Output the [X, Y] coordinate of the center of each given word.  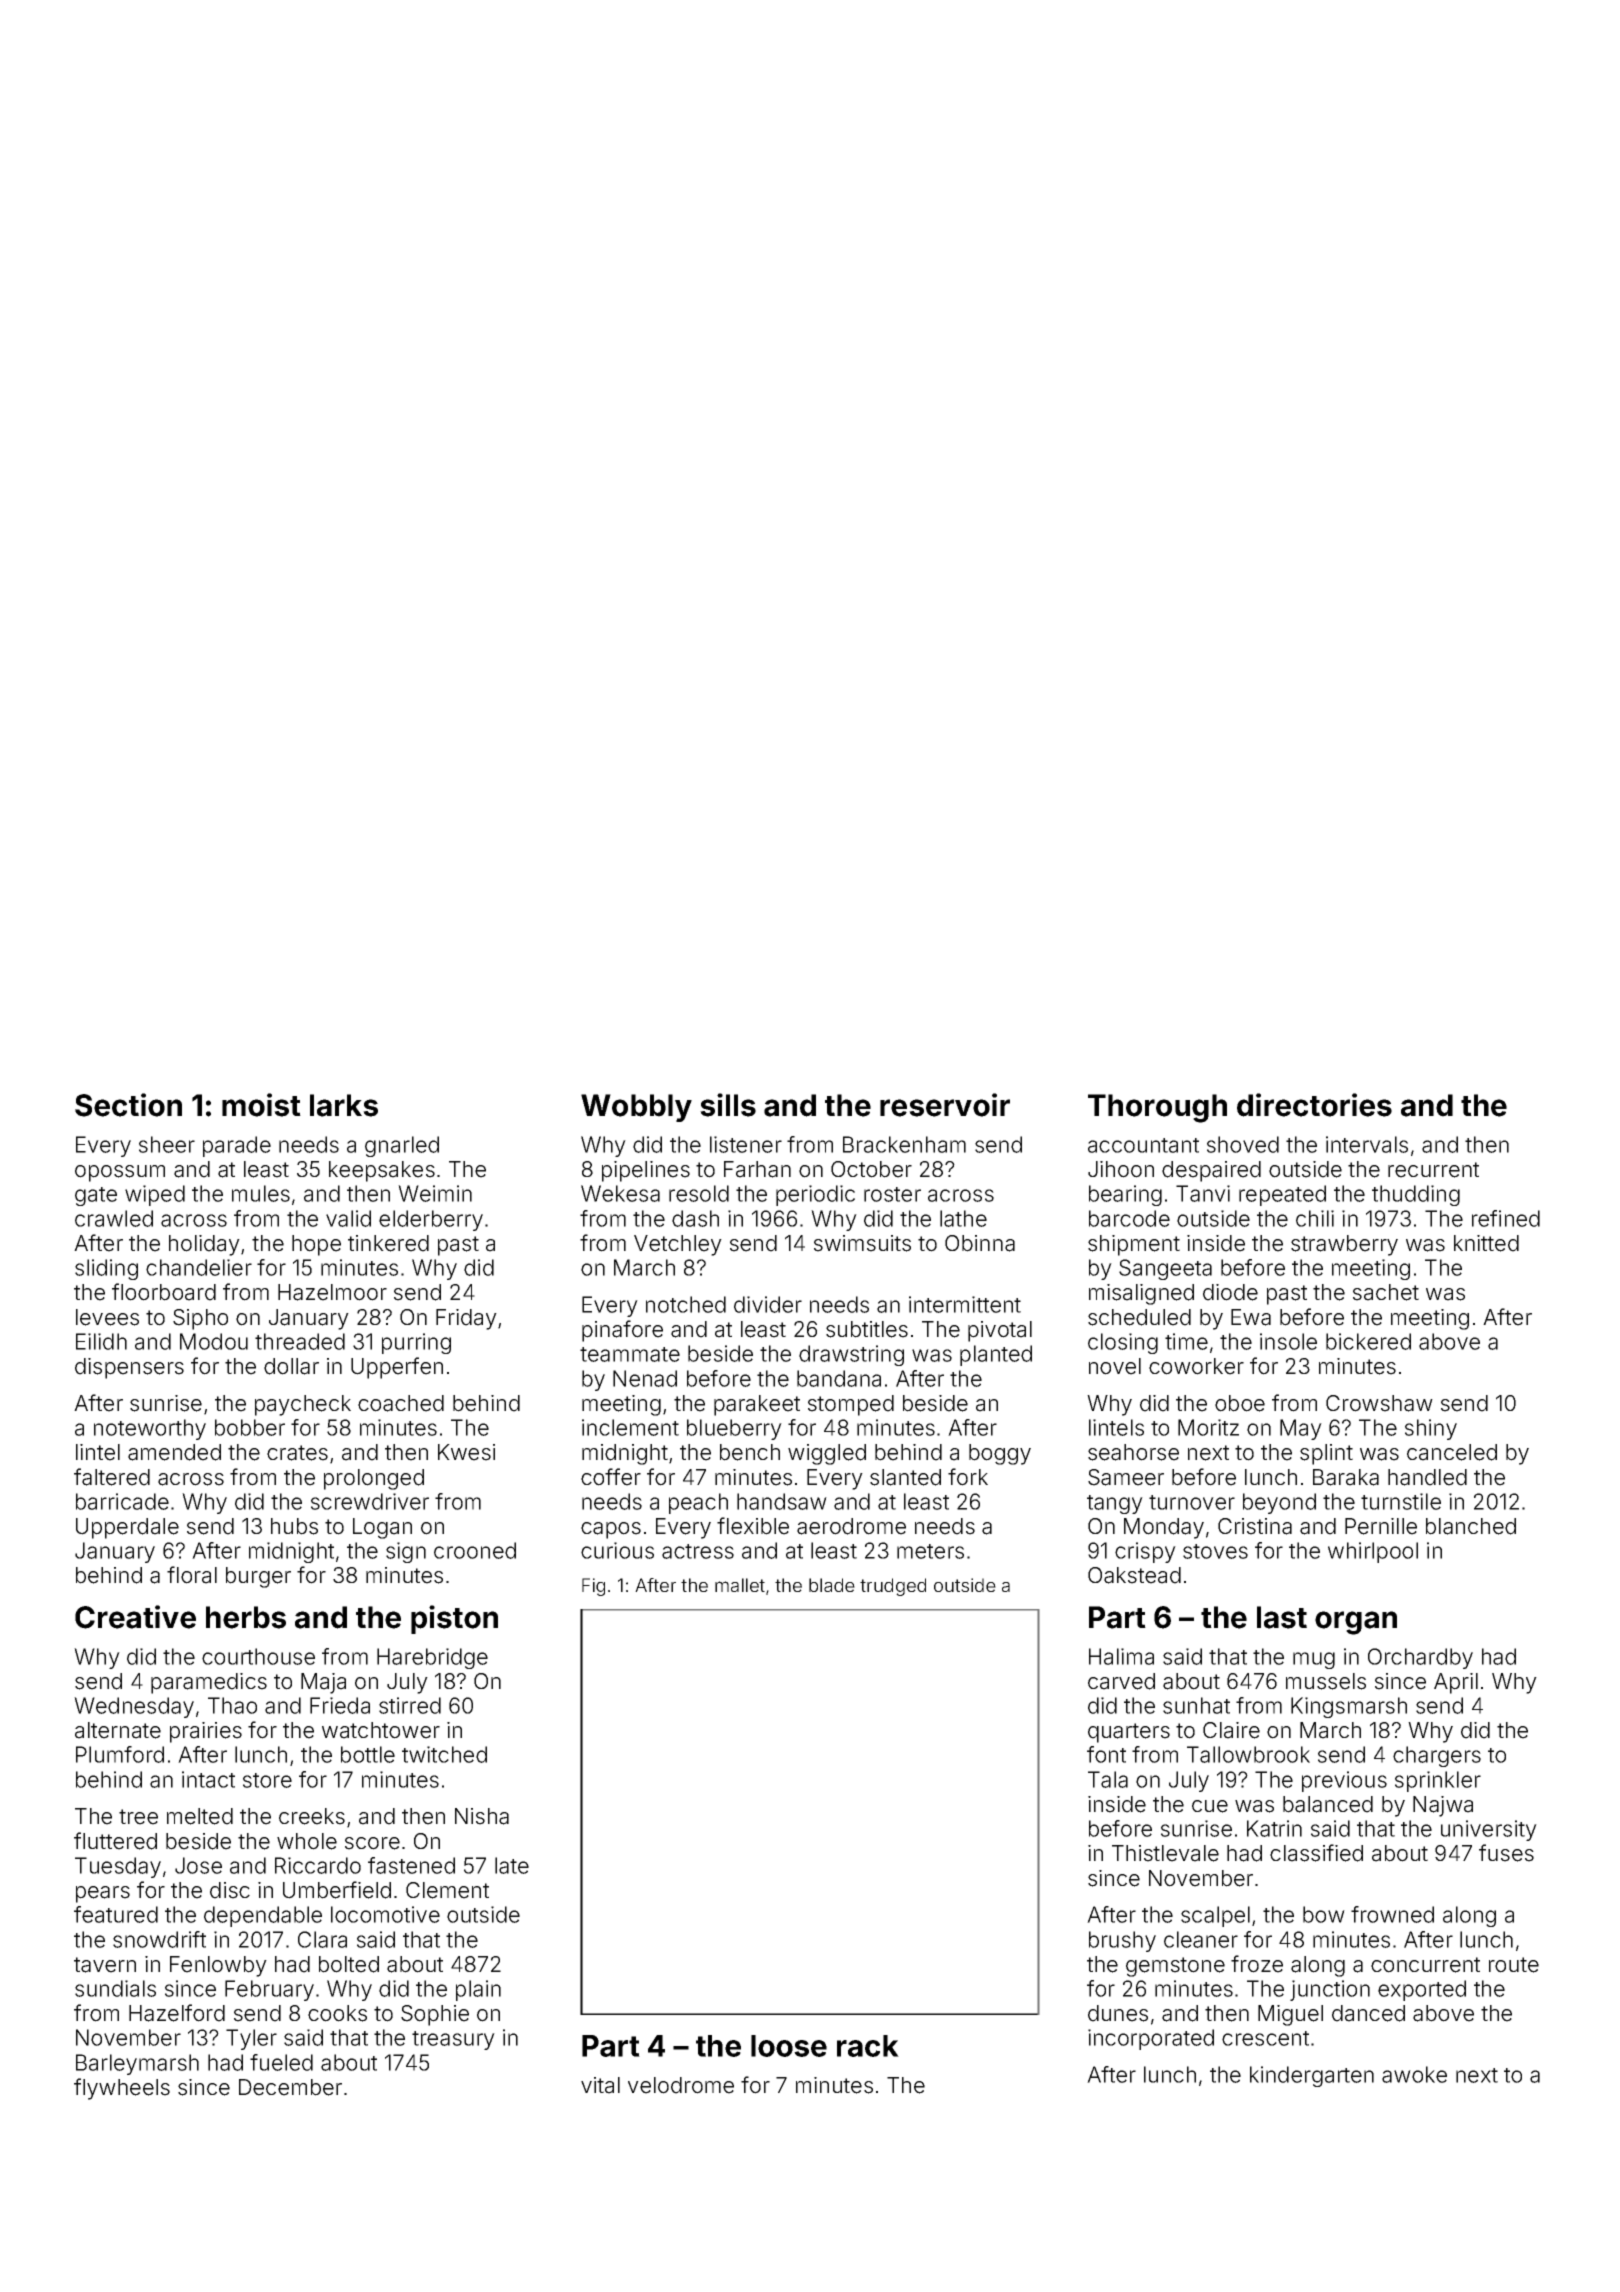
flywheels [122, 2089]
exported [1422, 1990]
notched [686, 1304]
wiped [155, 1195]
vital [600, 2085]
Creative [135, 1617]
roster [892, 1194]
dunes [1118, 2013]
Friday [466, 1319]
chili [1315, 1218]
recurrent [1433, 1170]
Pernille [1381, 1526]
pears [103, 1894]
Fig [593, 1587]
